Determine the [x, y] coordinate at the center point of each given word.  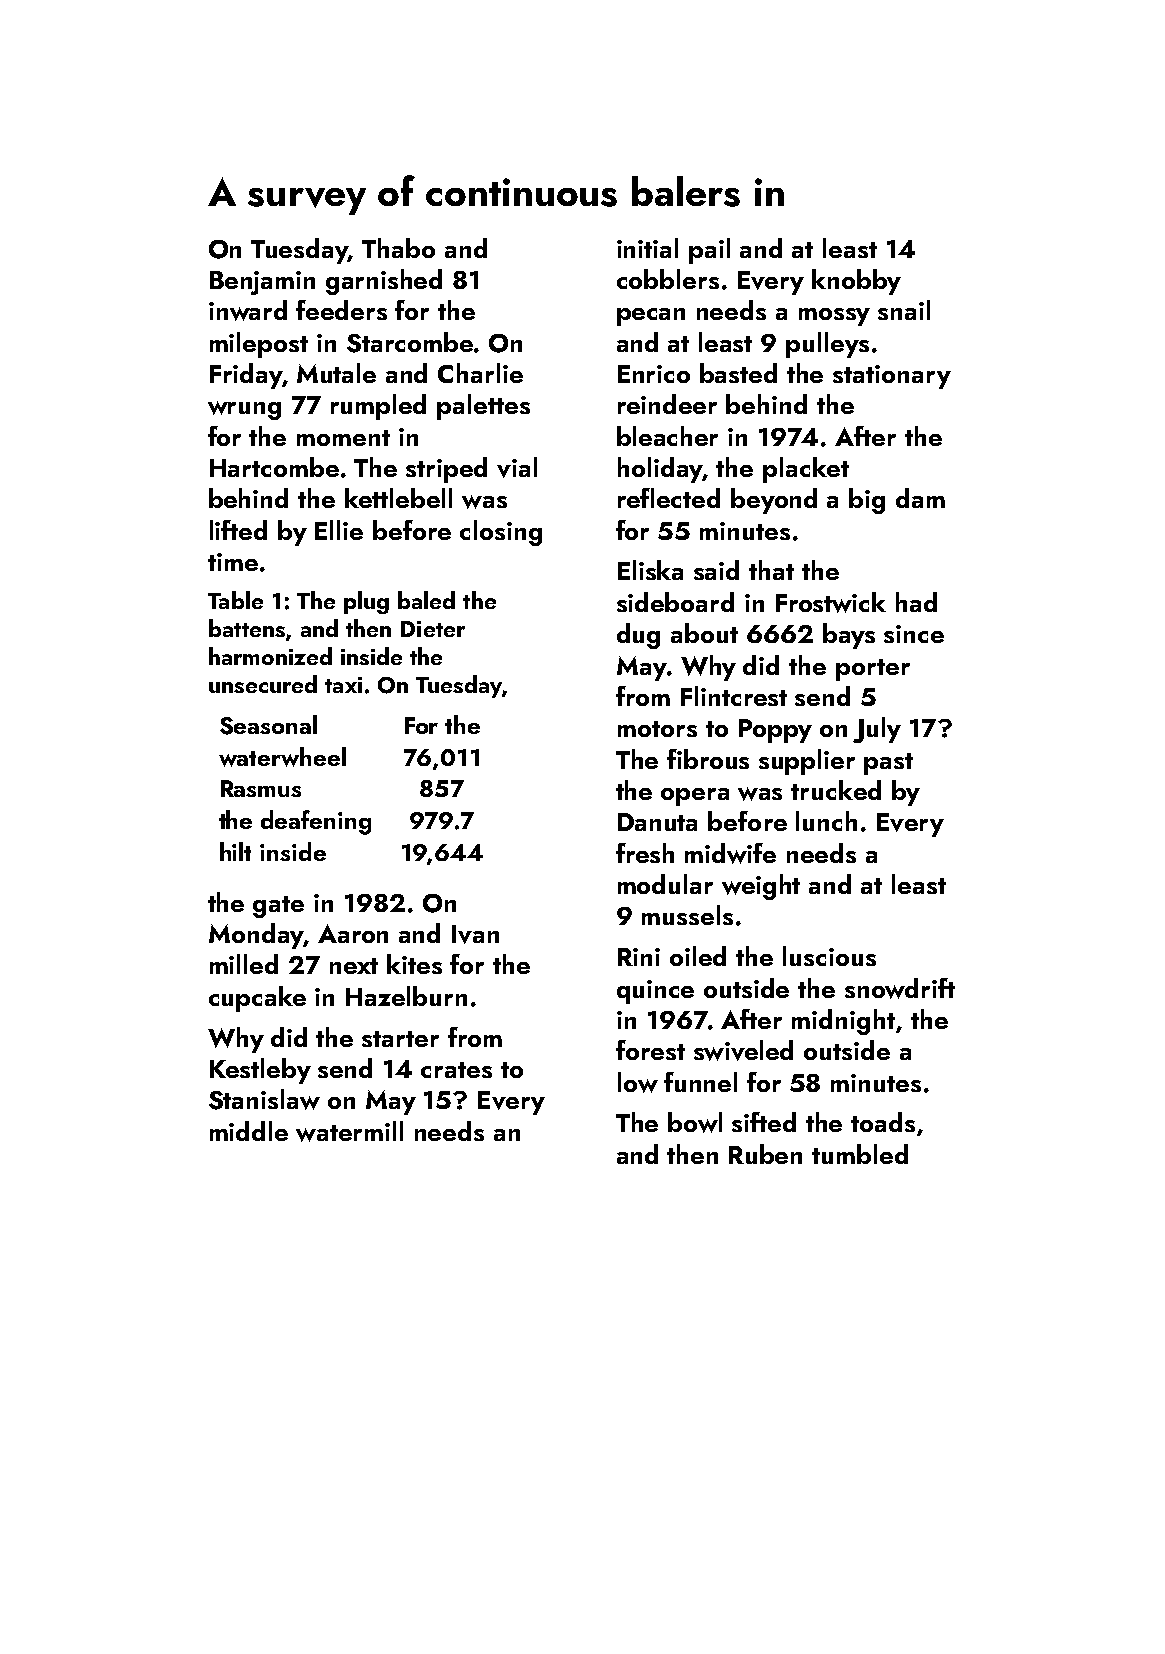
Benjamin [262, 283]
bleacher [667, 436]
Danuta [657, 822]
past [888, 764]
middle [249, 1131]
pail [709, 251]
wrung [244, 410]
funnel [700, 1082]
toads [883, 1122]
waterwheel [282, 757]
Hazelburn [406, 996]
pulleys [827, 345]
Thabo [398, 248]
